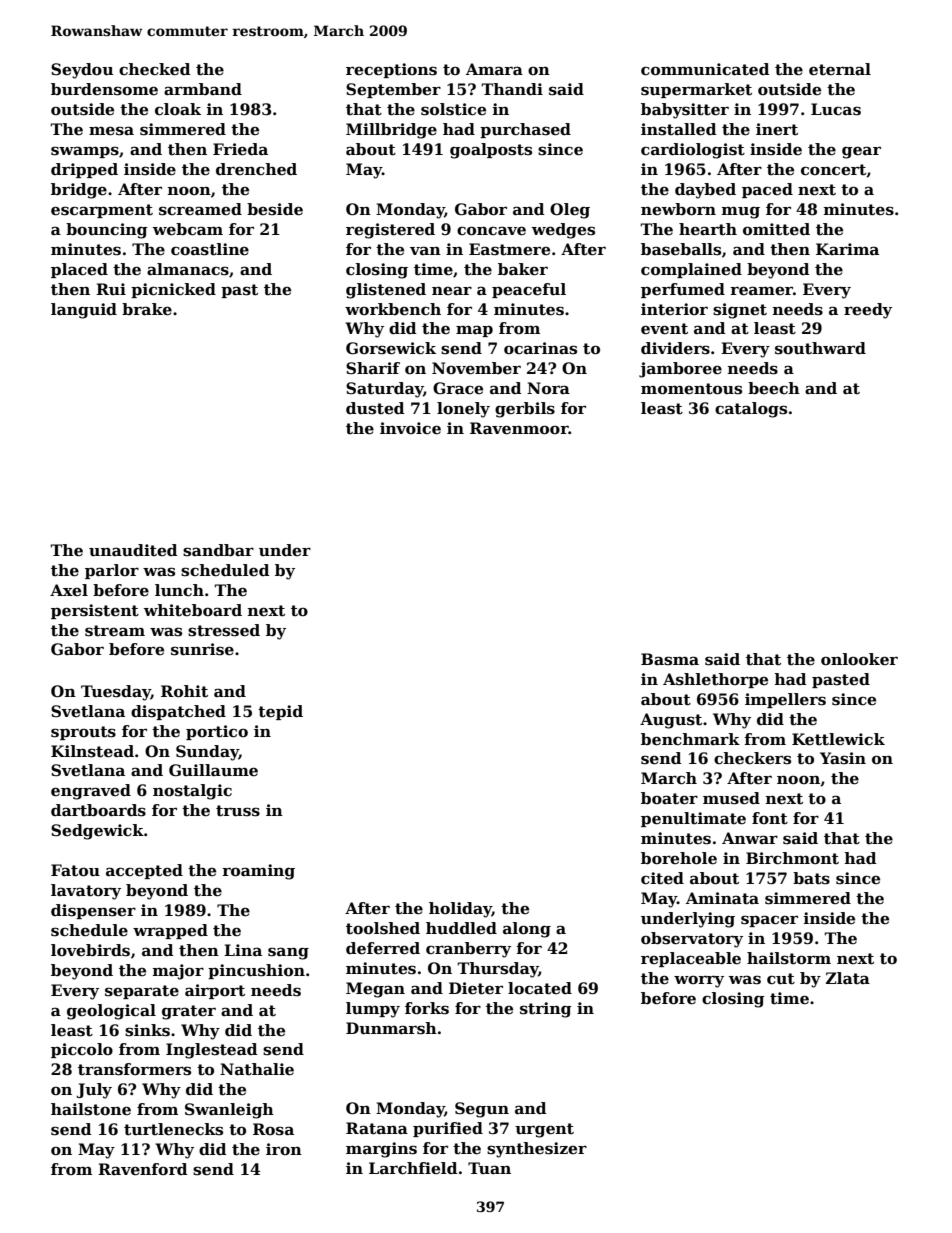  Describe the element at coordinates (705, 69) in the screenshot. I see `communicated` at that location.
